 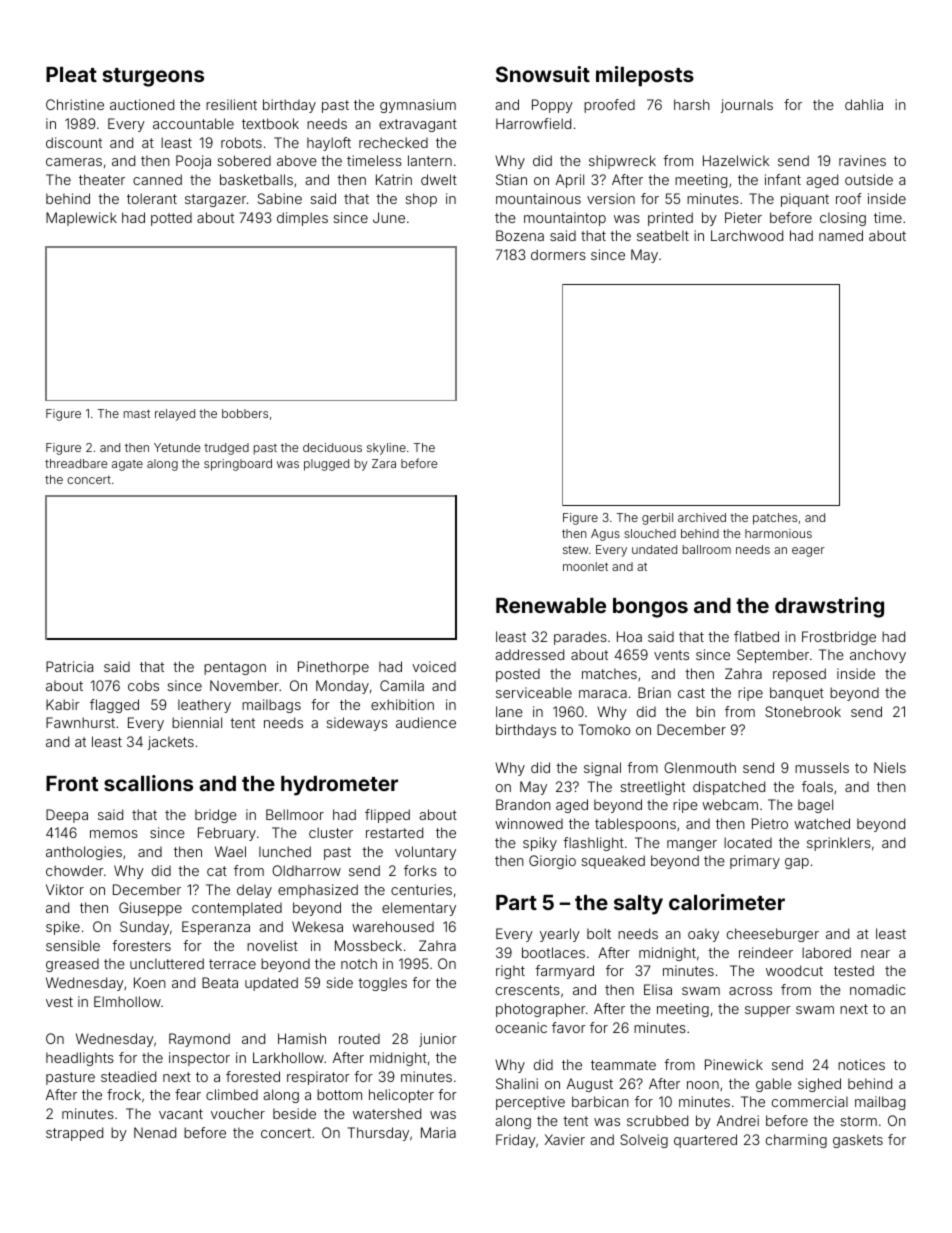 I want to click on Snowsuit, so click(x=543, y=74).
